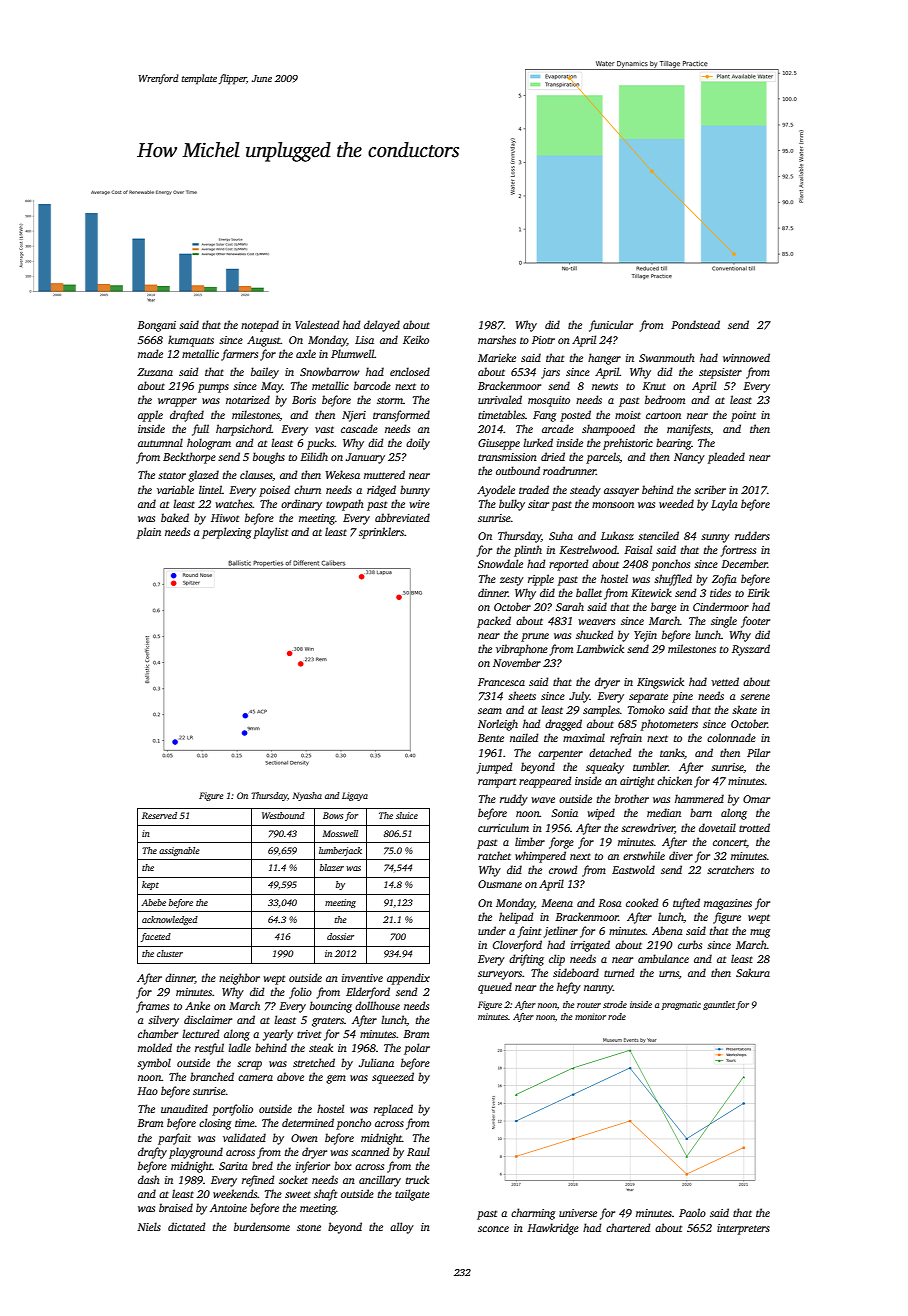 Image resolution: width=908 pixels, height=1316 pixels. What do you see at coordinates (500, 563) in the document?
I see `Snowdale` at bounding box center [500, 563].
